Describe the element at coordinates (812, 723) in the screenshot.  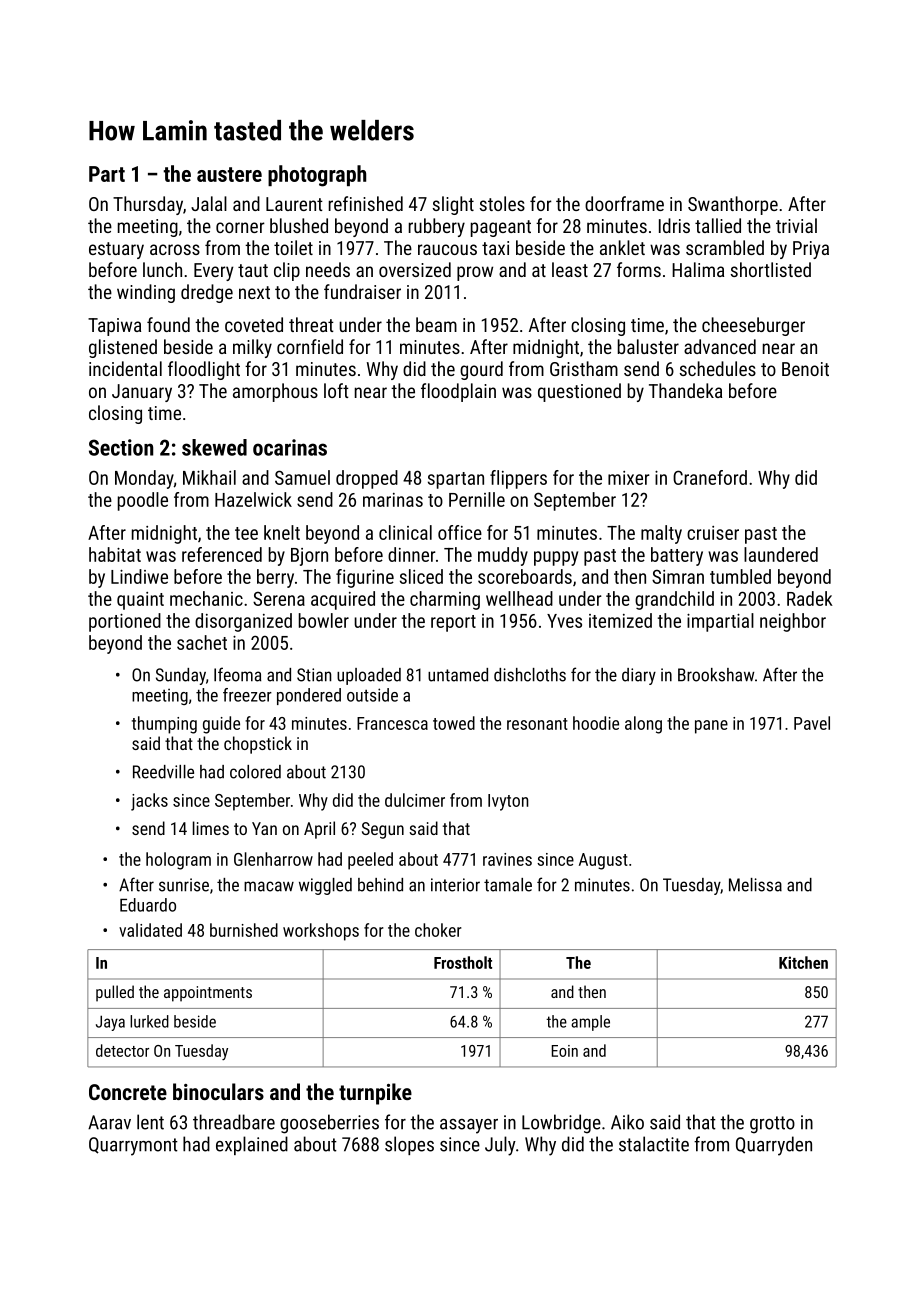
I see `Pavel` at that location.
